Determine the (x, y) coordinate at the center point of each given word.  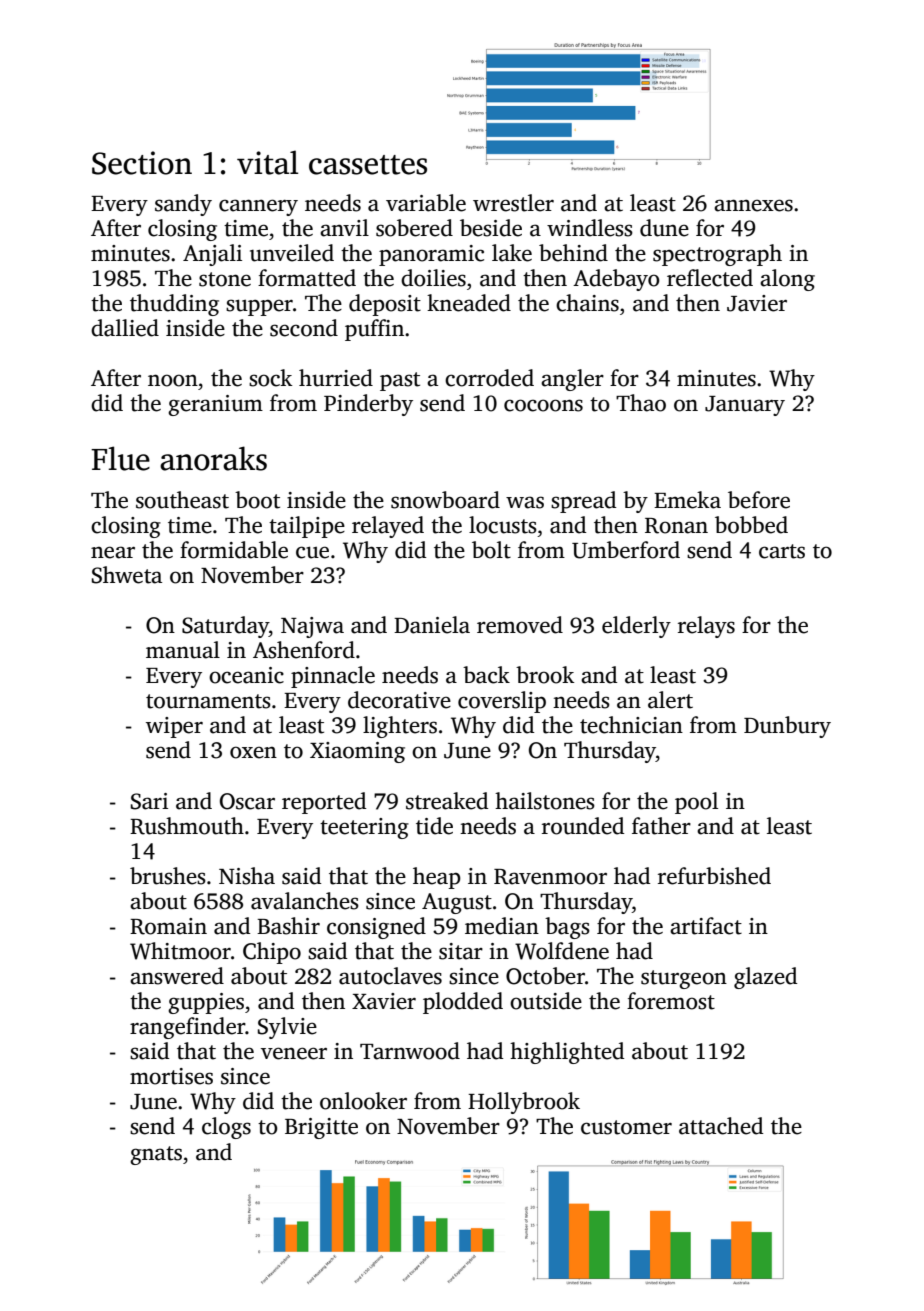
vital (267, 162)
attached (721, 1126)
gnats (156, 1155)
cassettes (368, 165)
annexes (753, 205)
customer (626, 1127)
